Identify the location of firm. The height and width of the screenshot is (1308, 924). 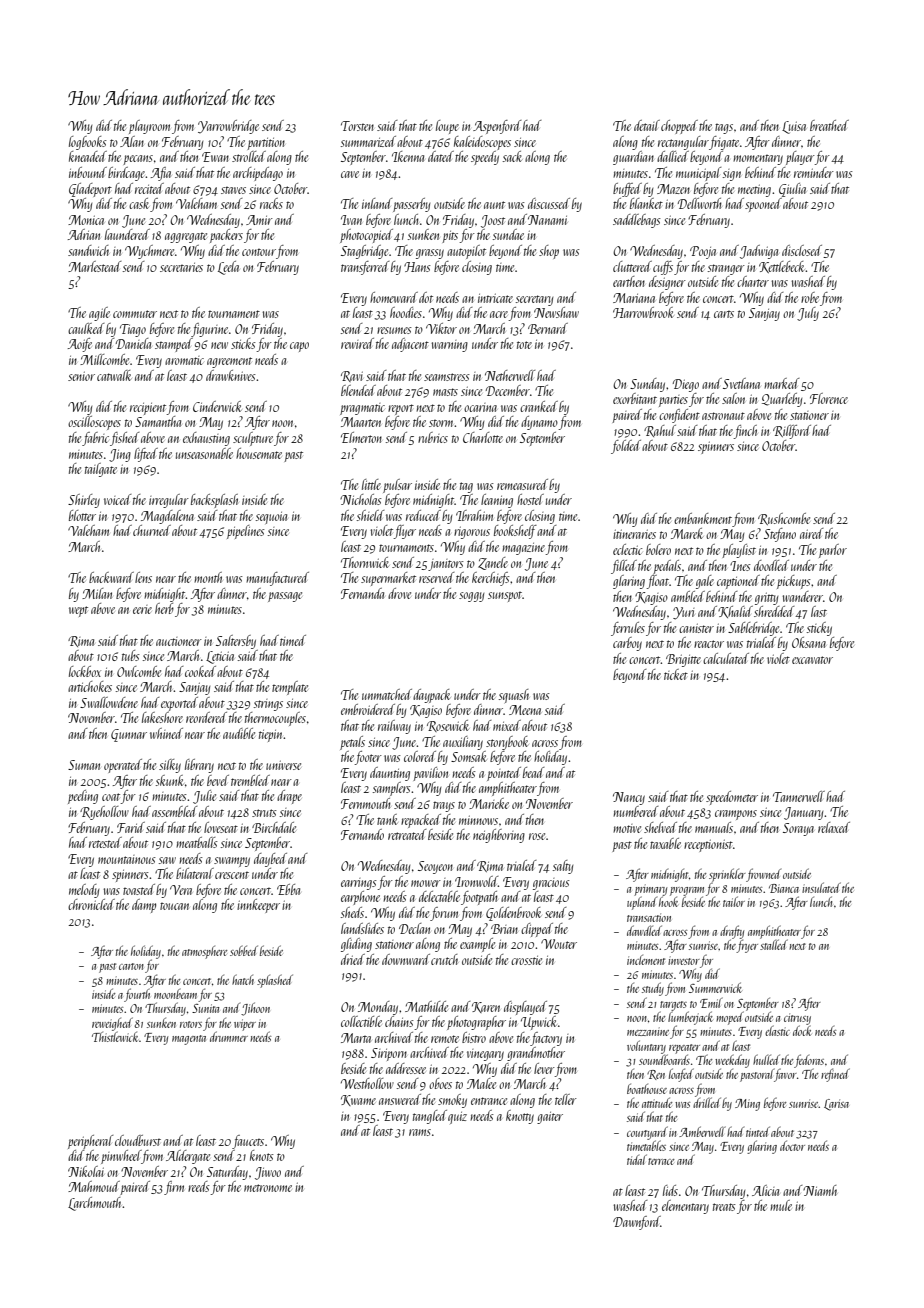
(174, 1188).
